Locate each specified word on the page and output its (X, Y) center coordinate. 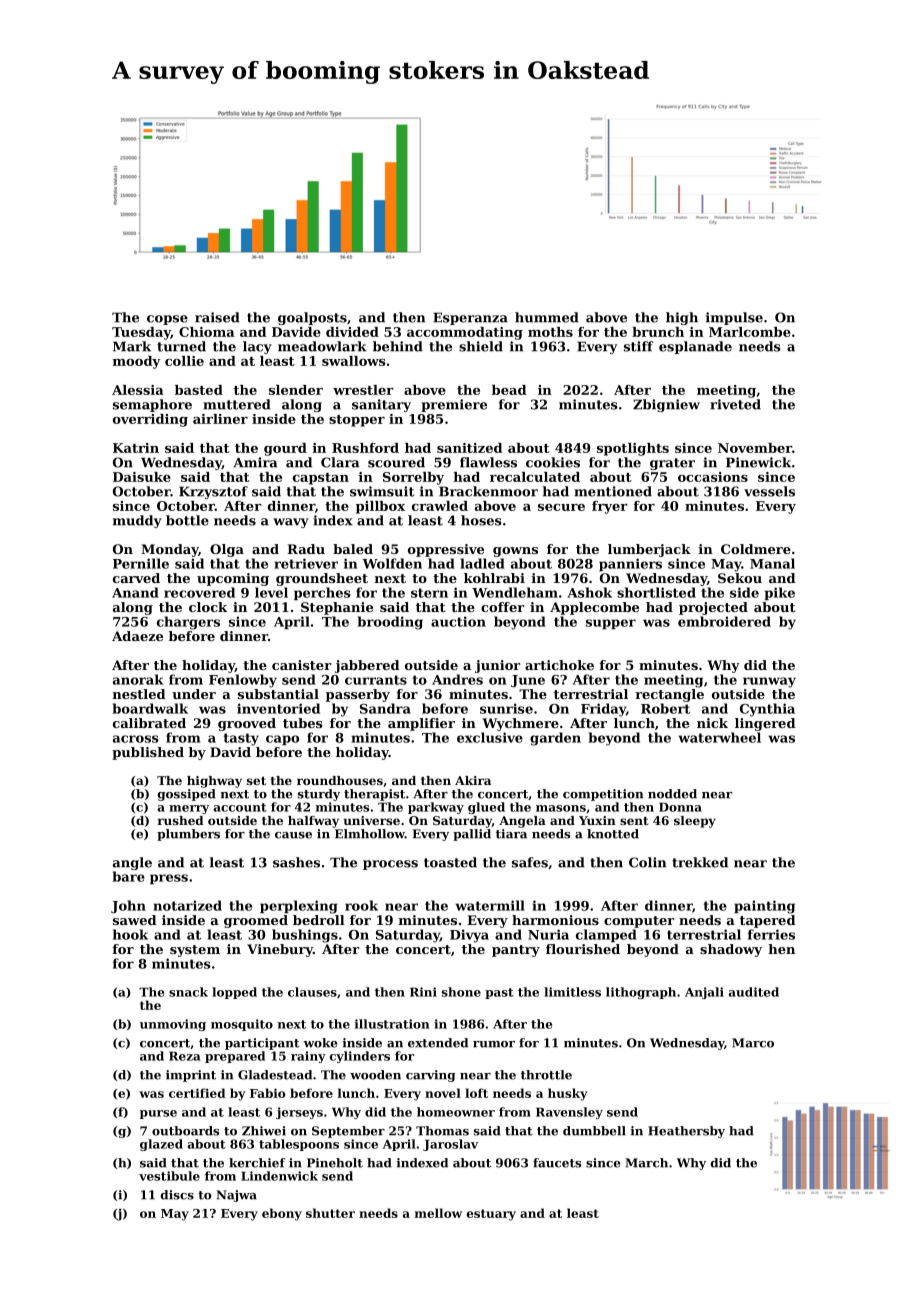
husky (567, 1094)
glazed (161, 1145)
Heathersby (686, 1132)
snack (188, 992)
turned (181, 346)
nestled (139, 694)
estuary (491, 1215)
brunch (658, 332)
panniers (630, 564)
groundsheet (322, 579)
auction (458, 621)
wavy (291, 523)
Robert (665, 708)
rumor (494, 1044)
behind (398, 346)
